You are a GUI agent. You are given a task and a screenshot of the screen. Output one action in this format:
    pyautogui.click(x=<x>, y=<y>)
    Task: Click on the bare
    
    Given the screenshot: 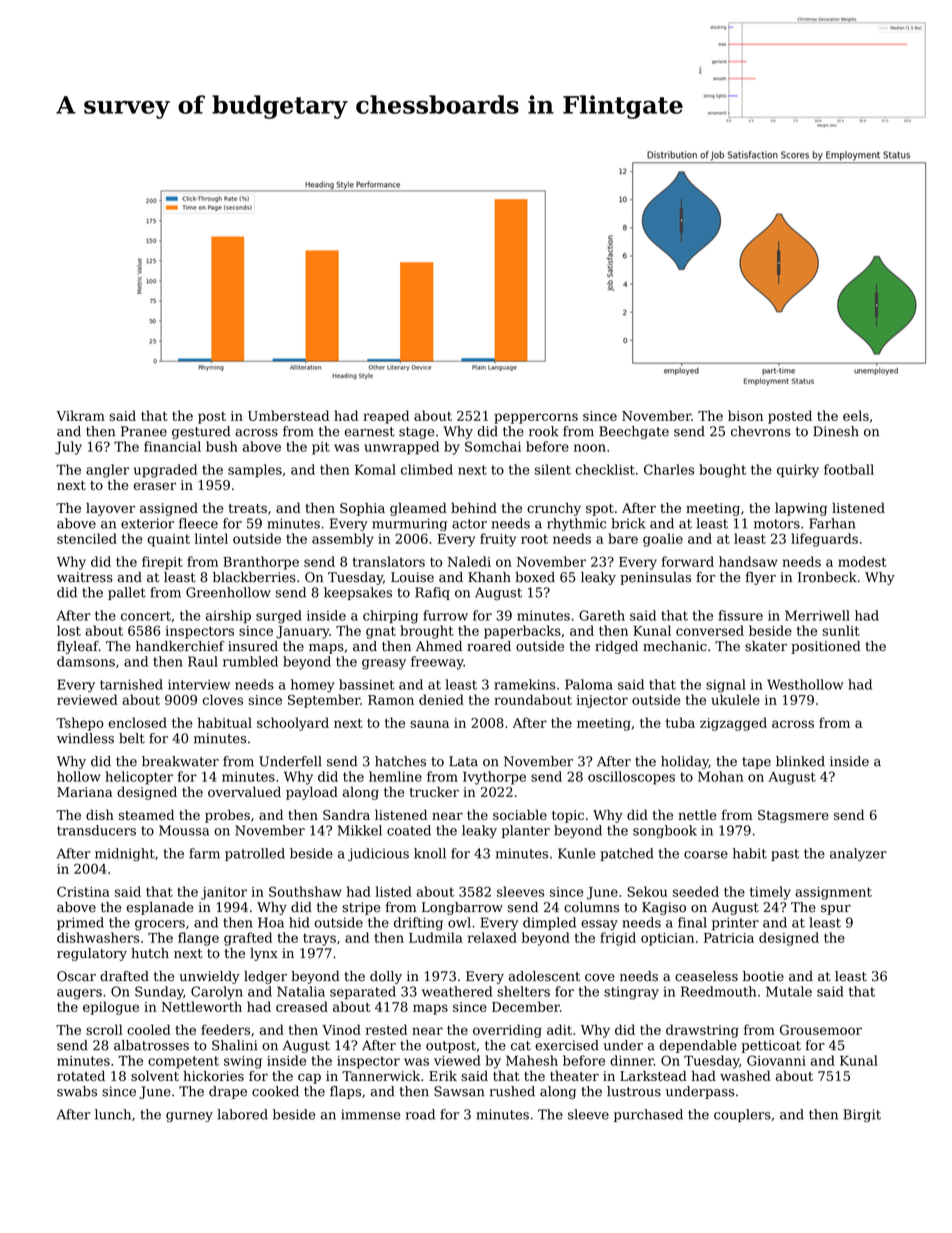 What is the action you would take?
    pyautogui.click(x=623, y=538)
